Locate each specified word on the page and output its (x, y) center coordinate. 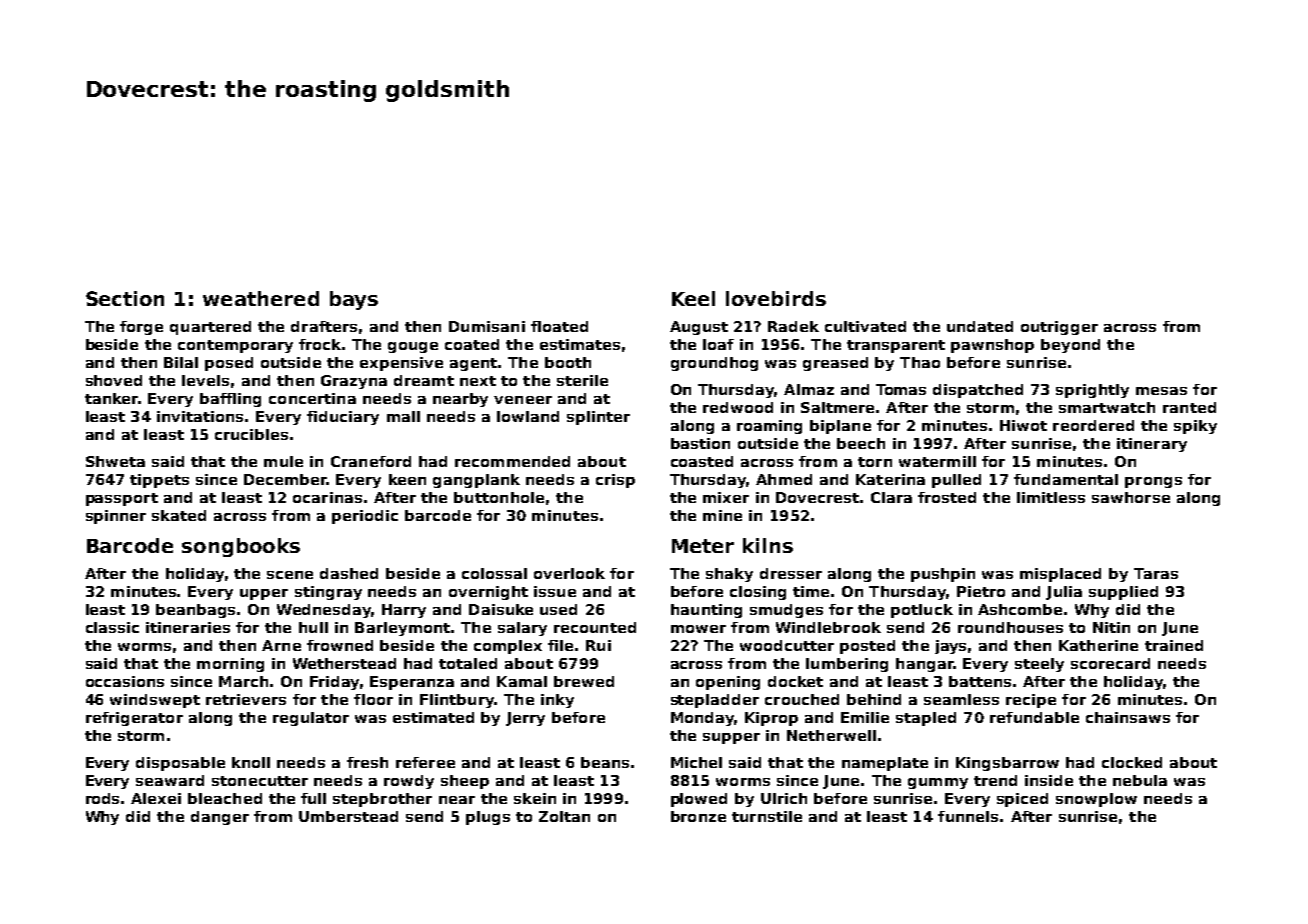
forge (141, 328)
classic (112, 627)
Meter (703, 546)
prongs (1153, 482)
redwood (738, 407)
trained (1174, 645)
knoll (251, 762)
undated (980, 326)
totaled (468, 663)
